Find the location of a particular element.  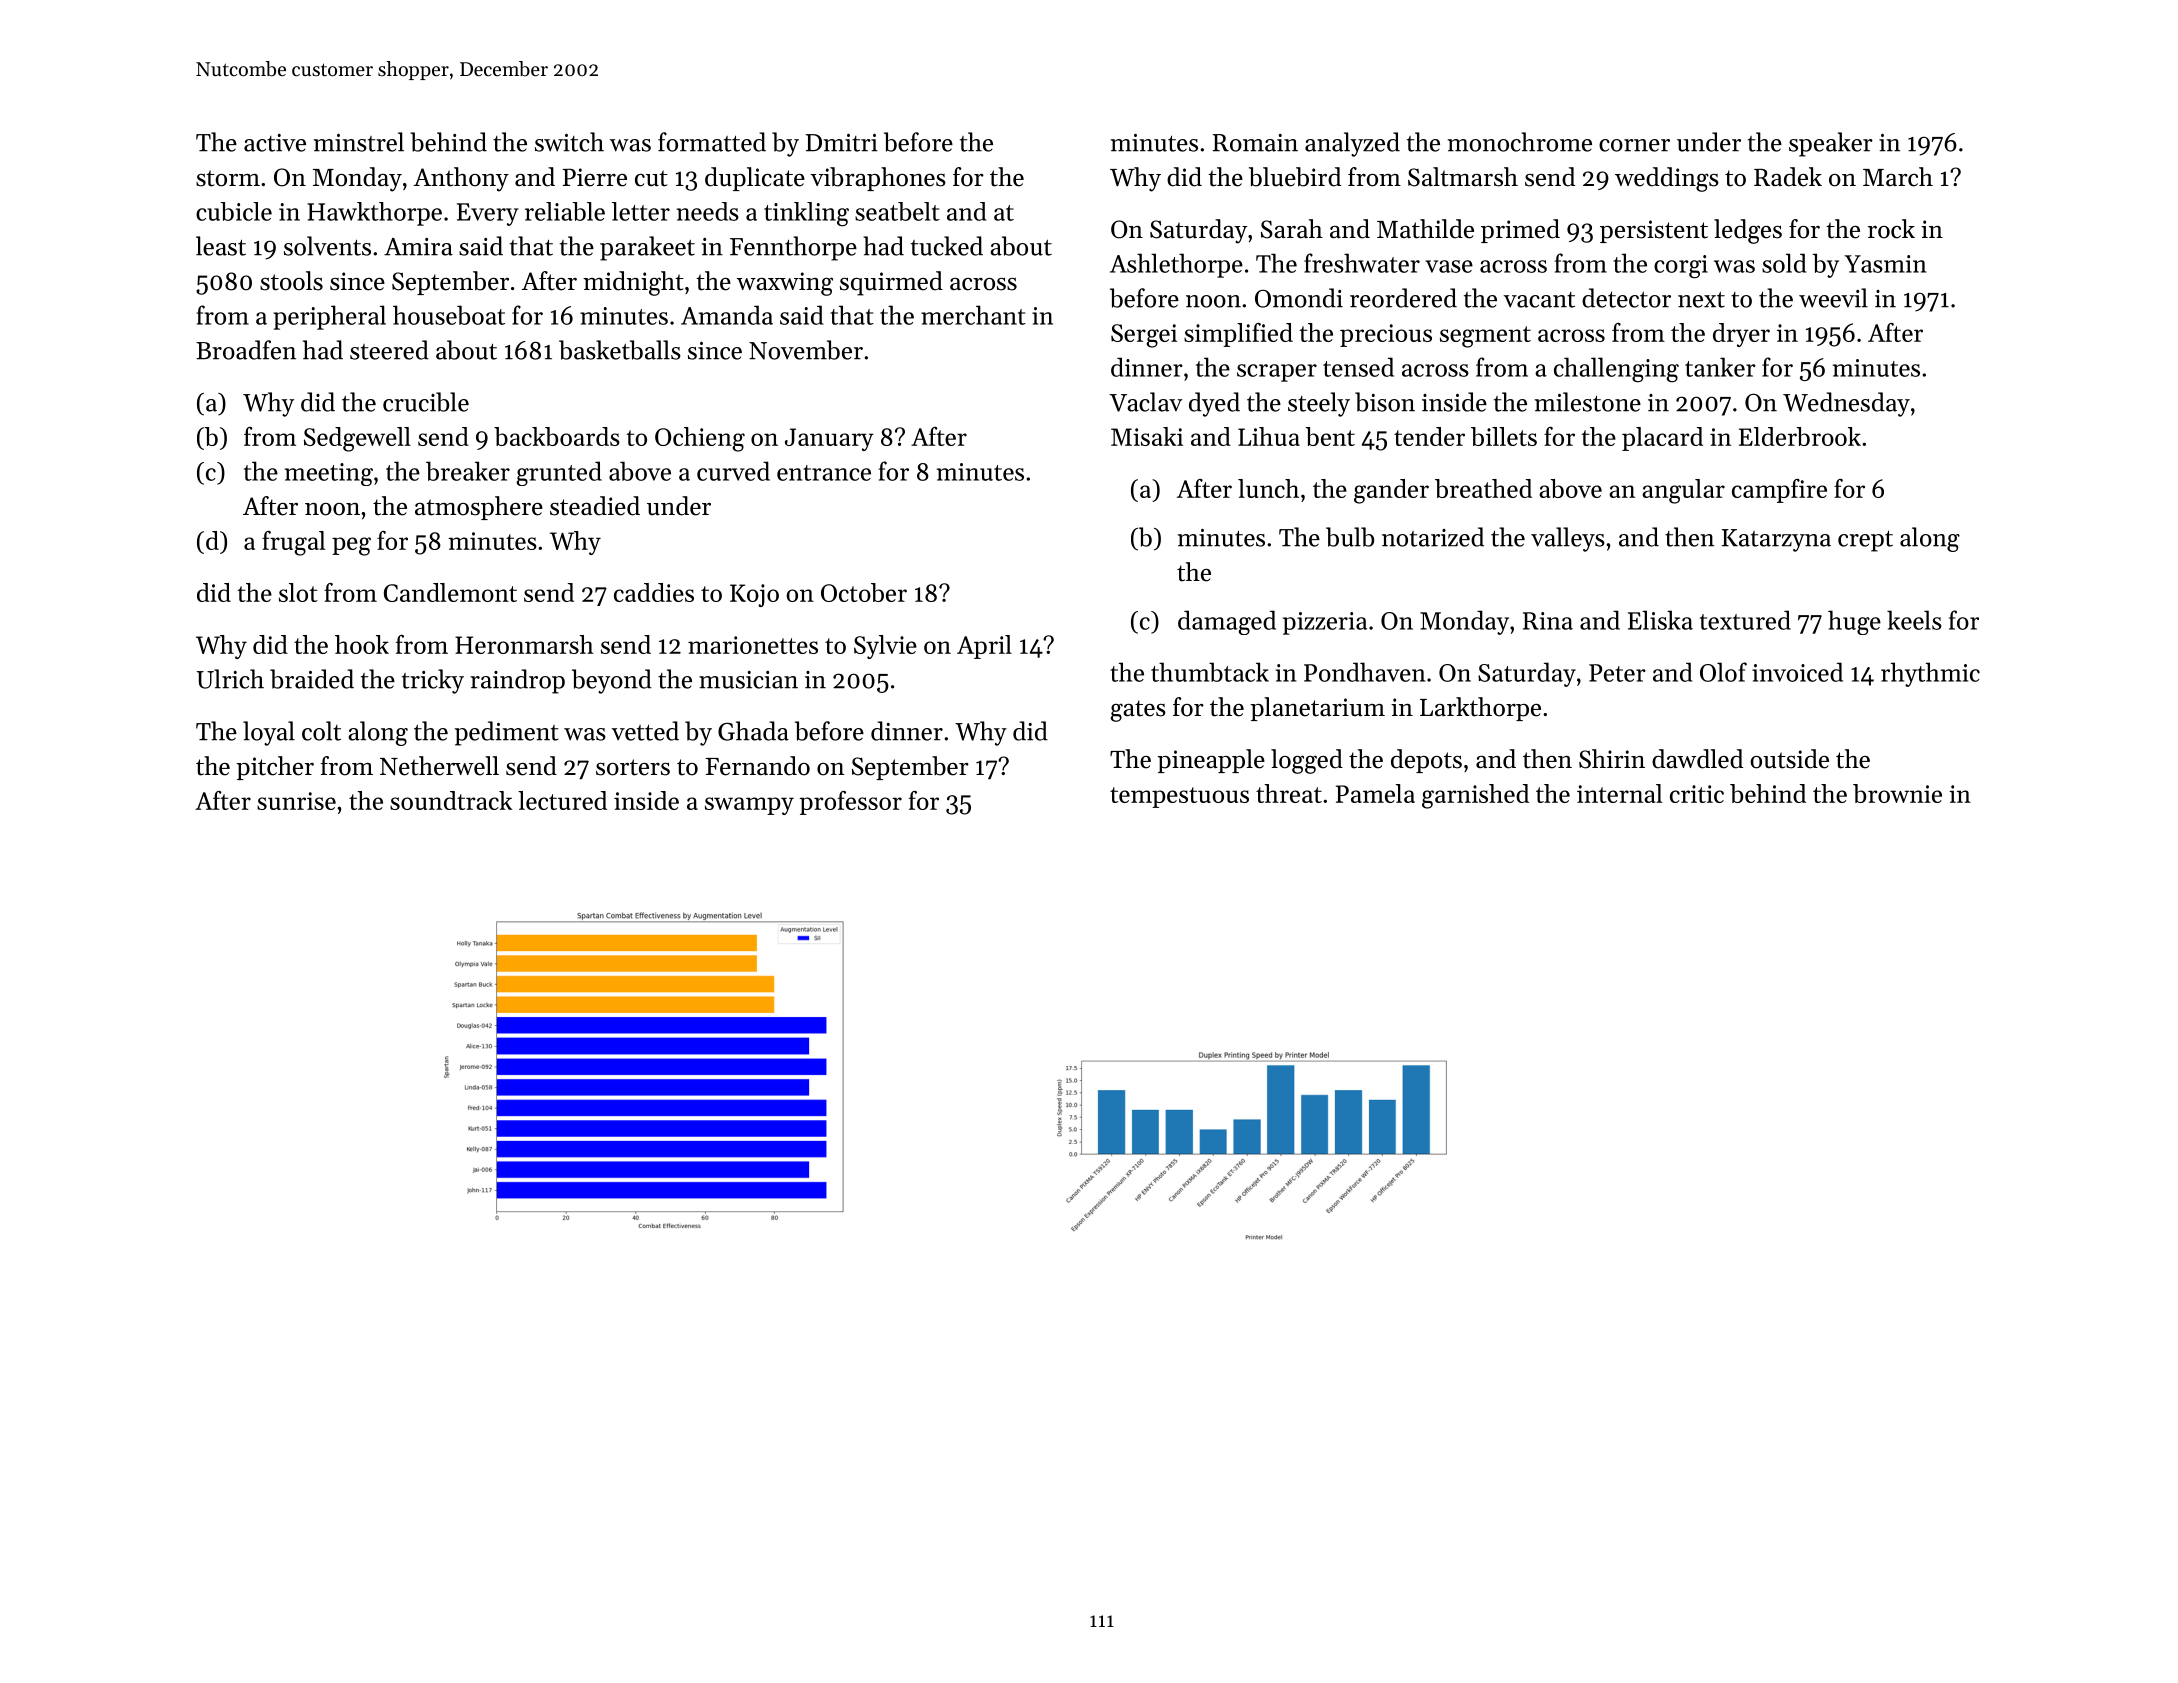

pitcher is located at coordinates (275, 768).
